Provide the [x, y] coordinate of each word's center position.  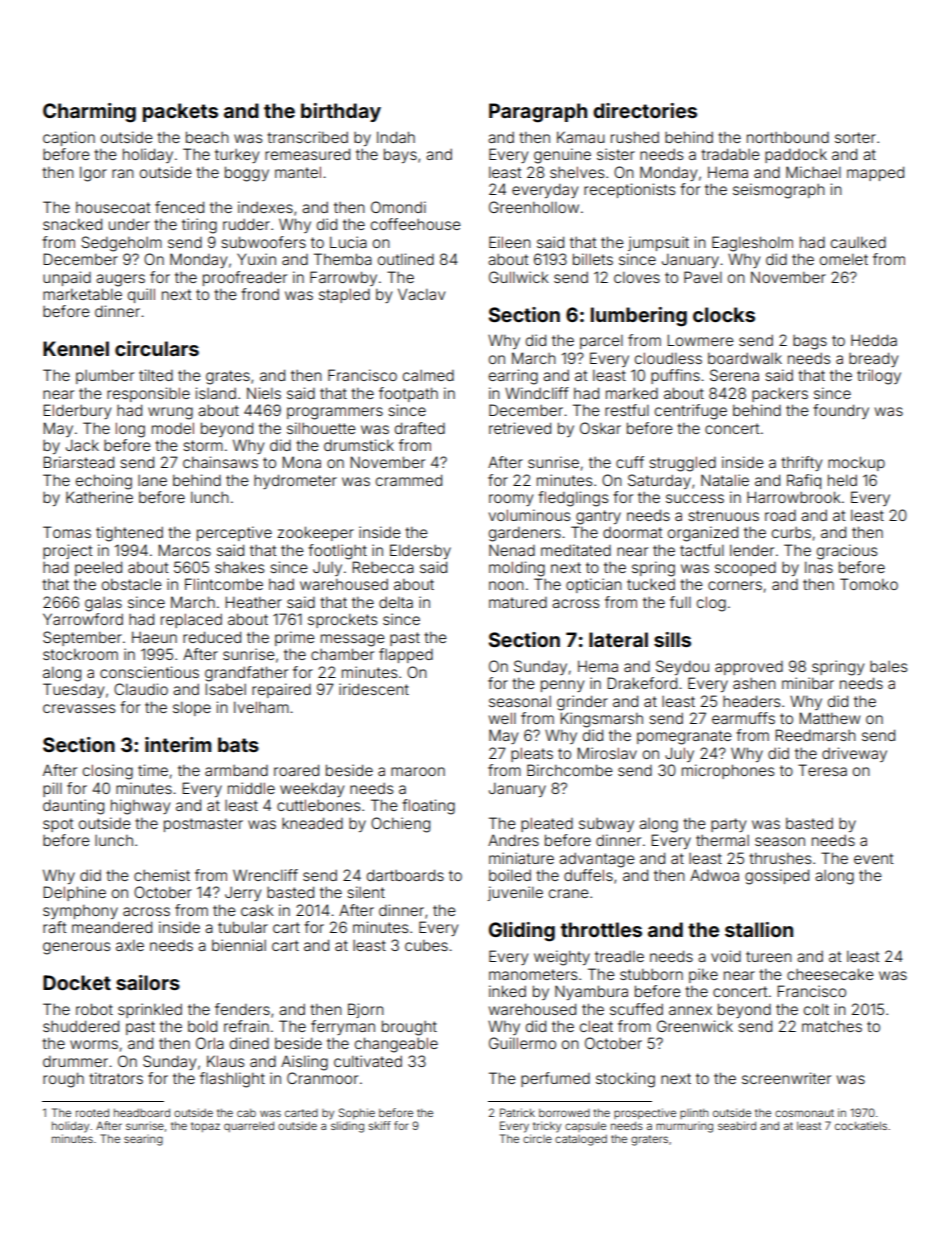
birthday [341, 112]
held [842, 480]
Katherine [99, 497]
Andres [513, 840]
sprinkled [150, 1010]
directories [645, 110]
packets [180, 112]
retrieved [520, 428]
